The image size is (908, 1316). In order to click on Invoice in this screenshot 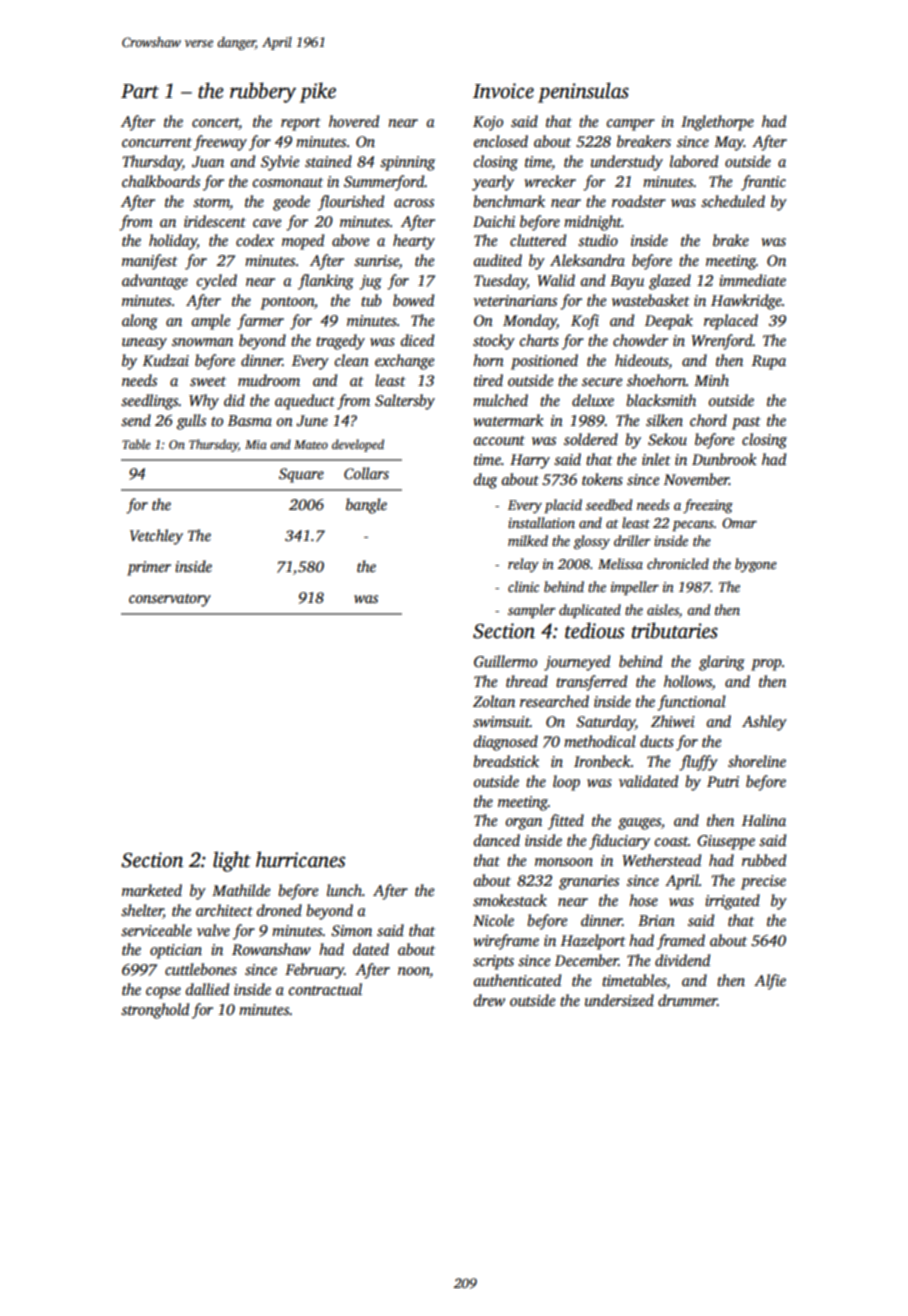, I will do `click(503, 91)`.
